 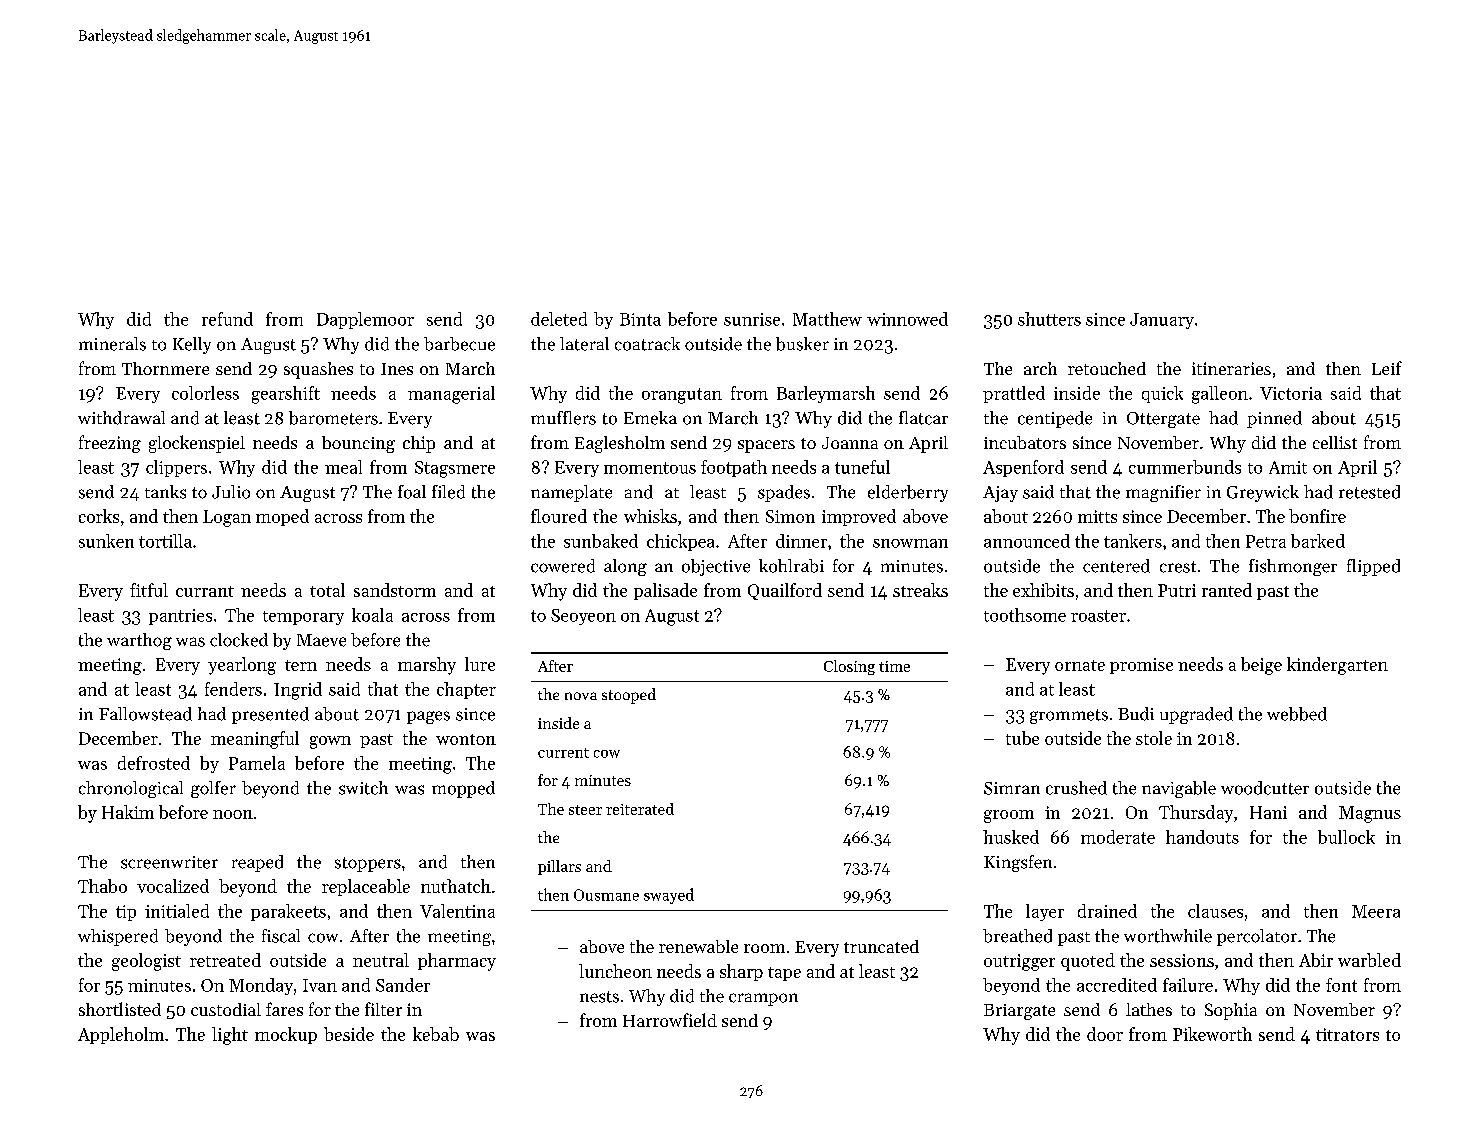 What do you see at coordinates (381, 960) in the screenshot?
I see `neutral` at bounding box center [381, 960].
